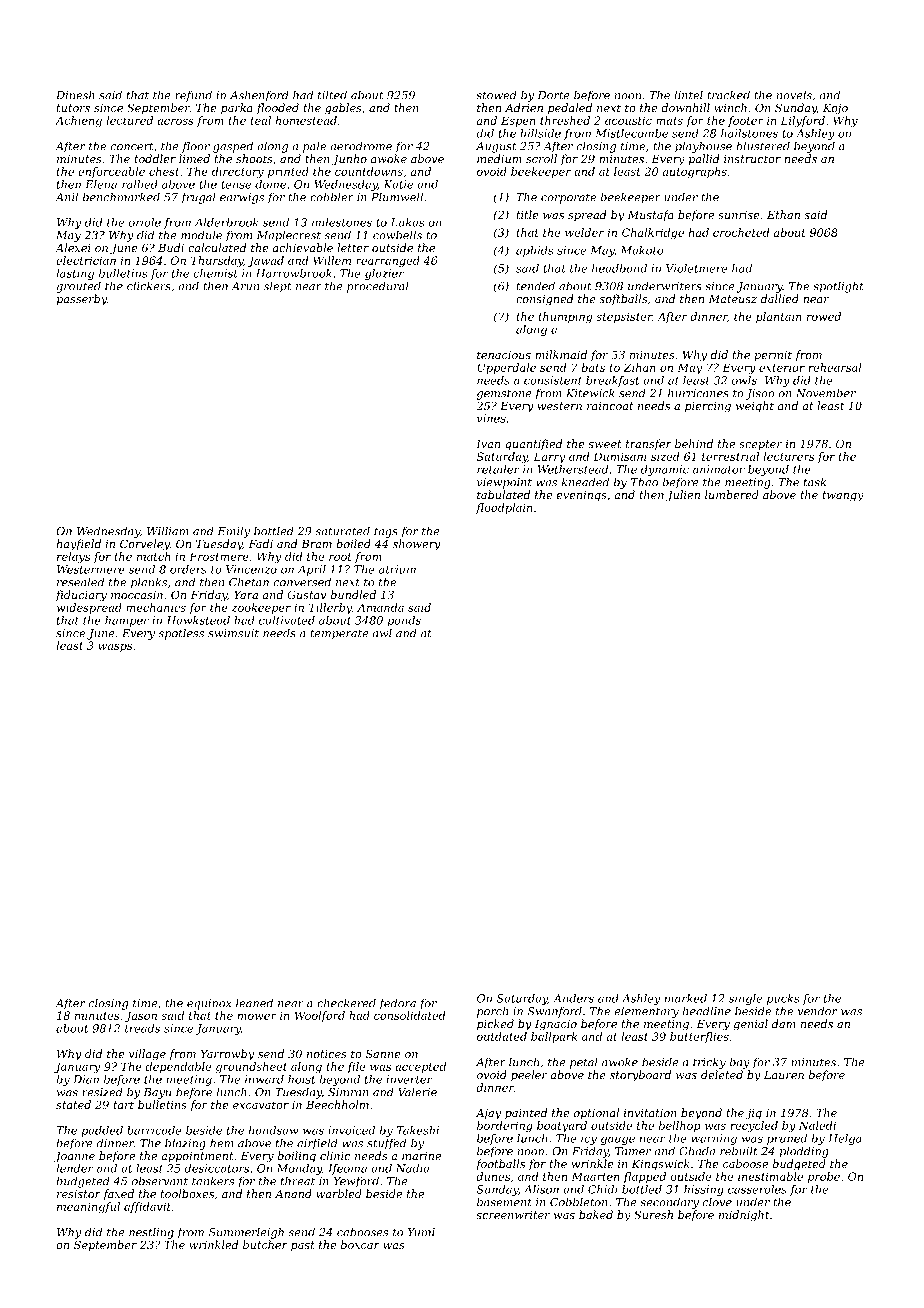 Image resolution: width=924 pixels, height=1308 pixels. What do you see at coordinates (421, 1232) in the screenshot?
I see `Yumi` at bounding box center [421, 1232].
